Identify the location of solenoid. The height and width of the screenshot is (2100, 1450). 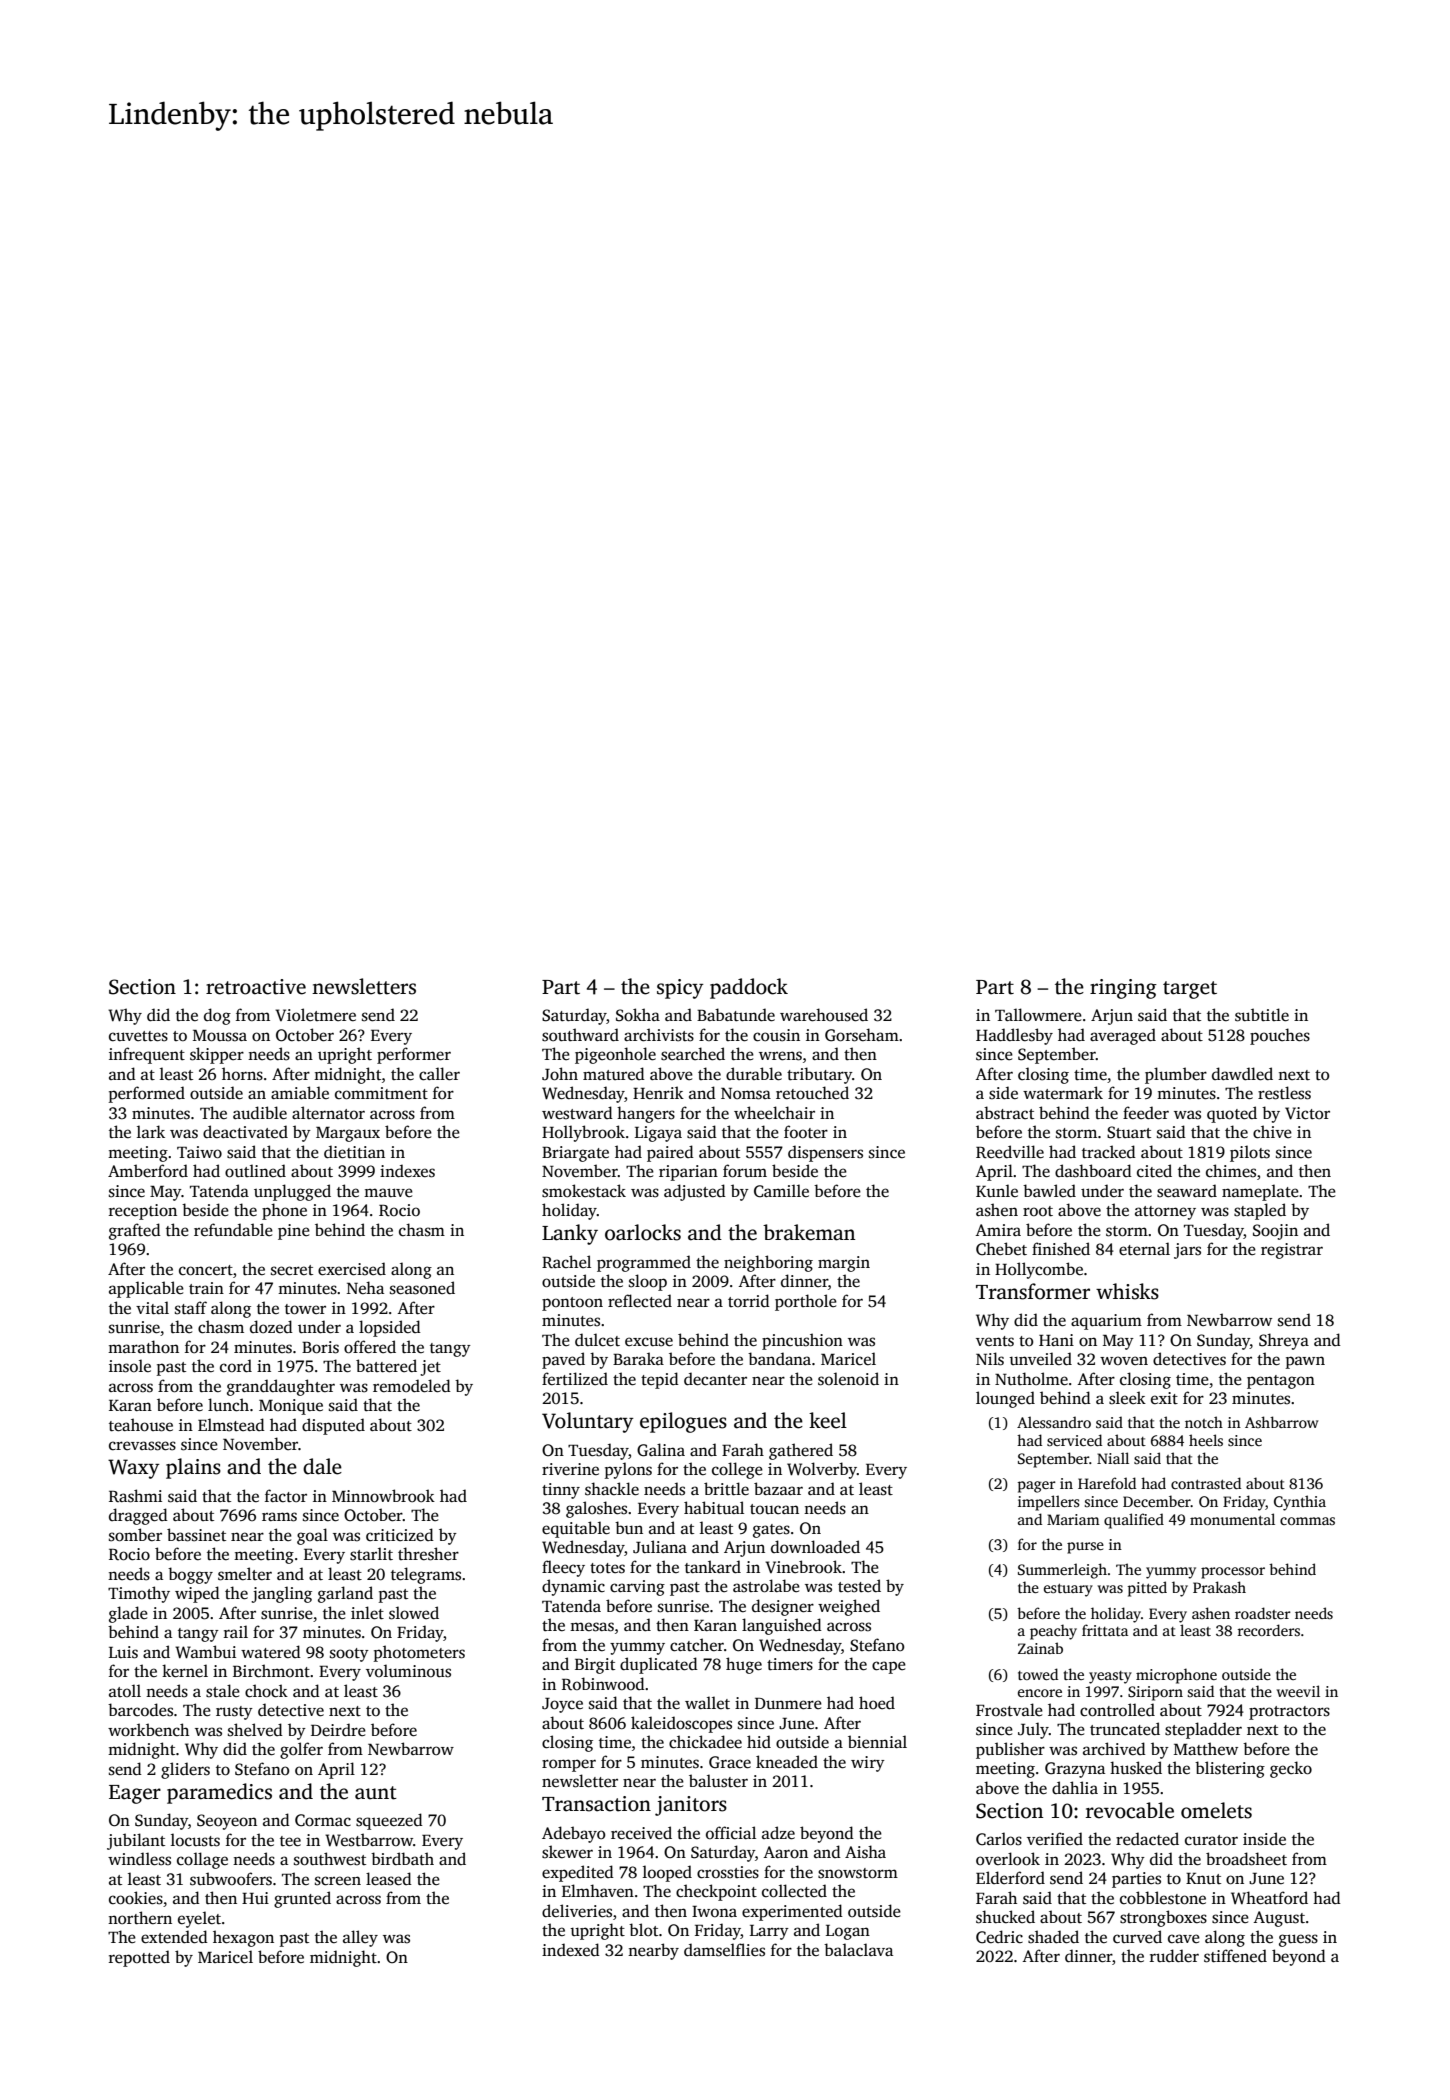
(848, 1379).
